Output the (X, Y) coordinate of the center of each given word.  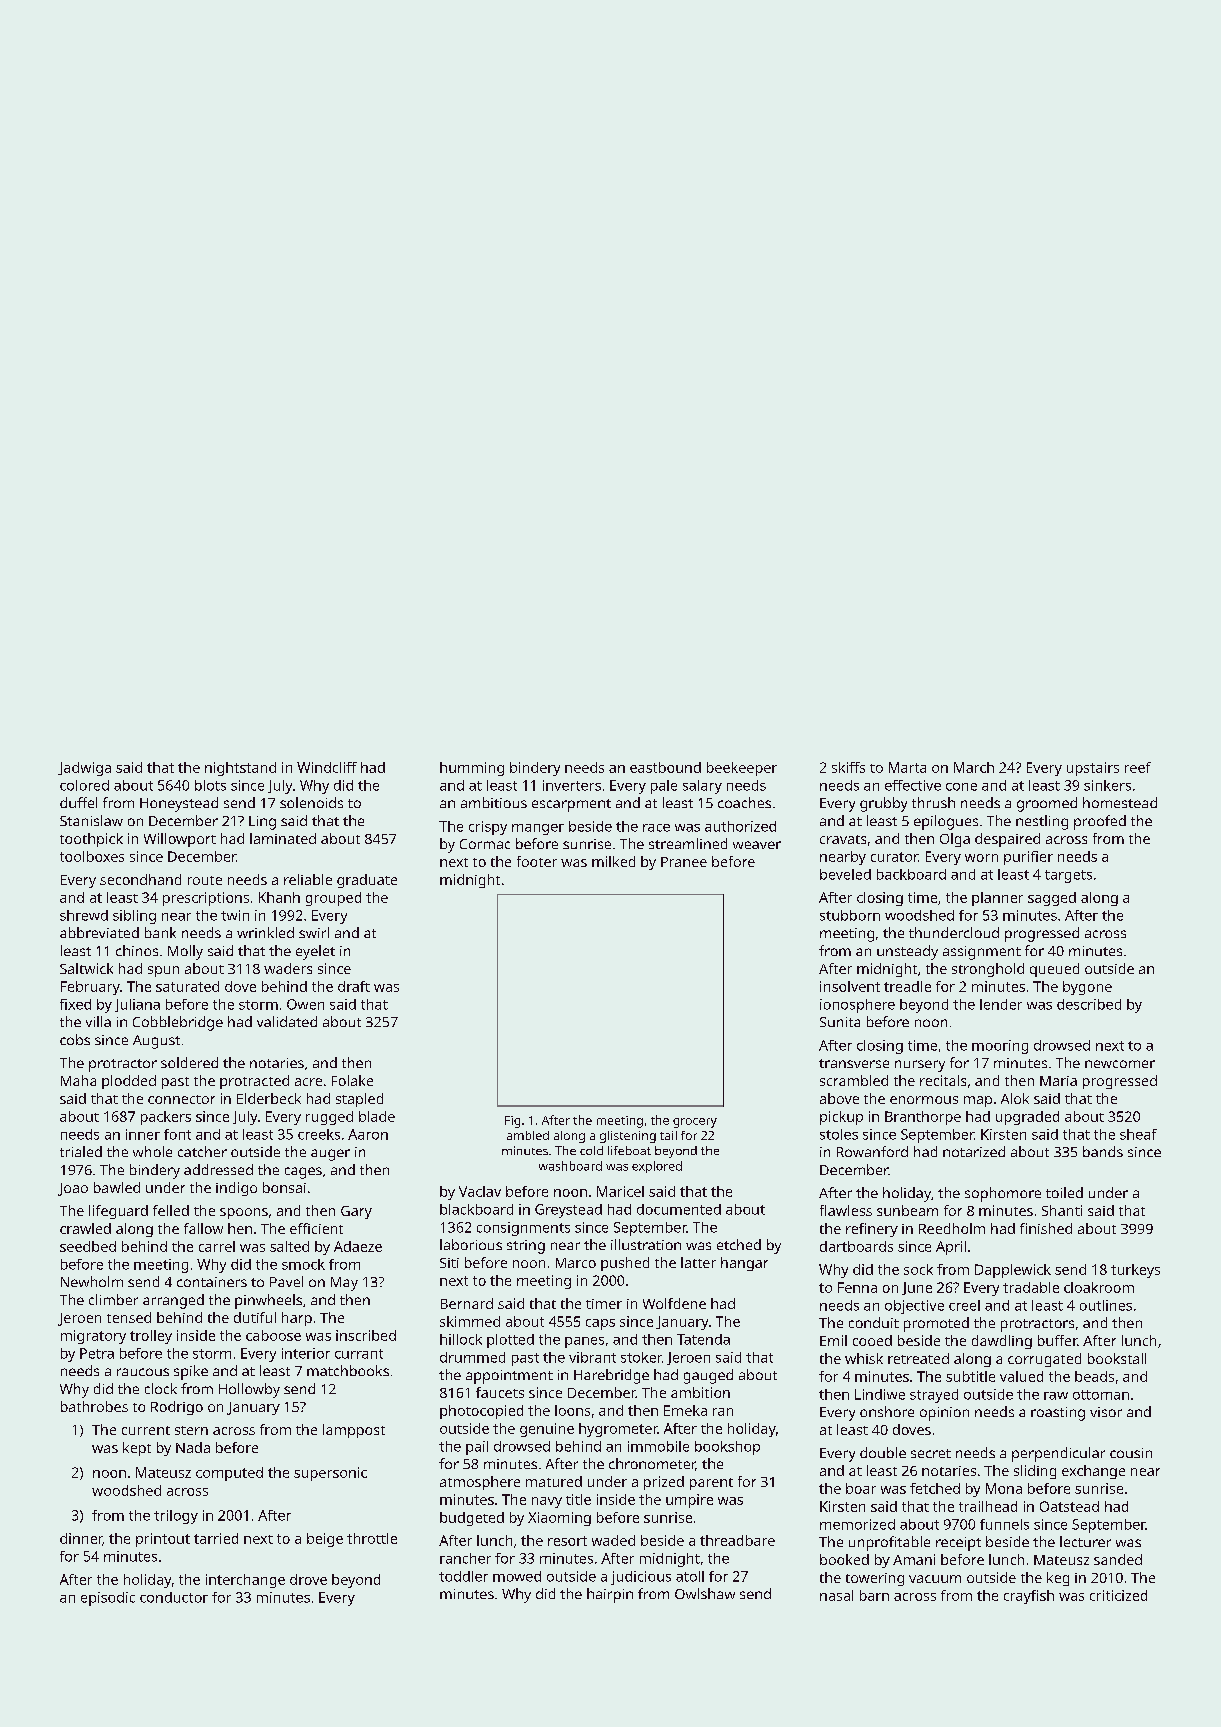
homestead (1120, 802)
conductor (174, 1597)
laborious (471, 1244)
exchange (1093, 1472)
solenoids (311, 802)
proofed (1100, 822)
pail (477, 1448)
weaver (757, 845)
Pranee (684, 862)
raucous (143, 1372)
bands (1103, 1151)
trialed (81, 1151)
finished (1046, 1228)
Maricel (620, 1191)
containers (212, 1282)
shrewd (84, 915)
